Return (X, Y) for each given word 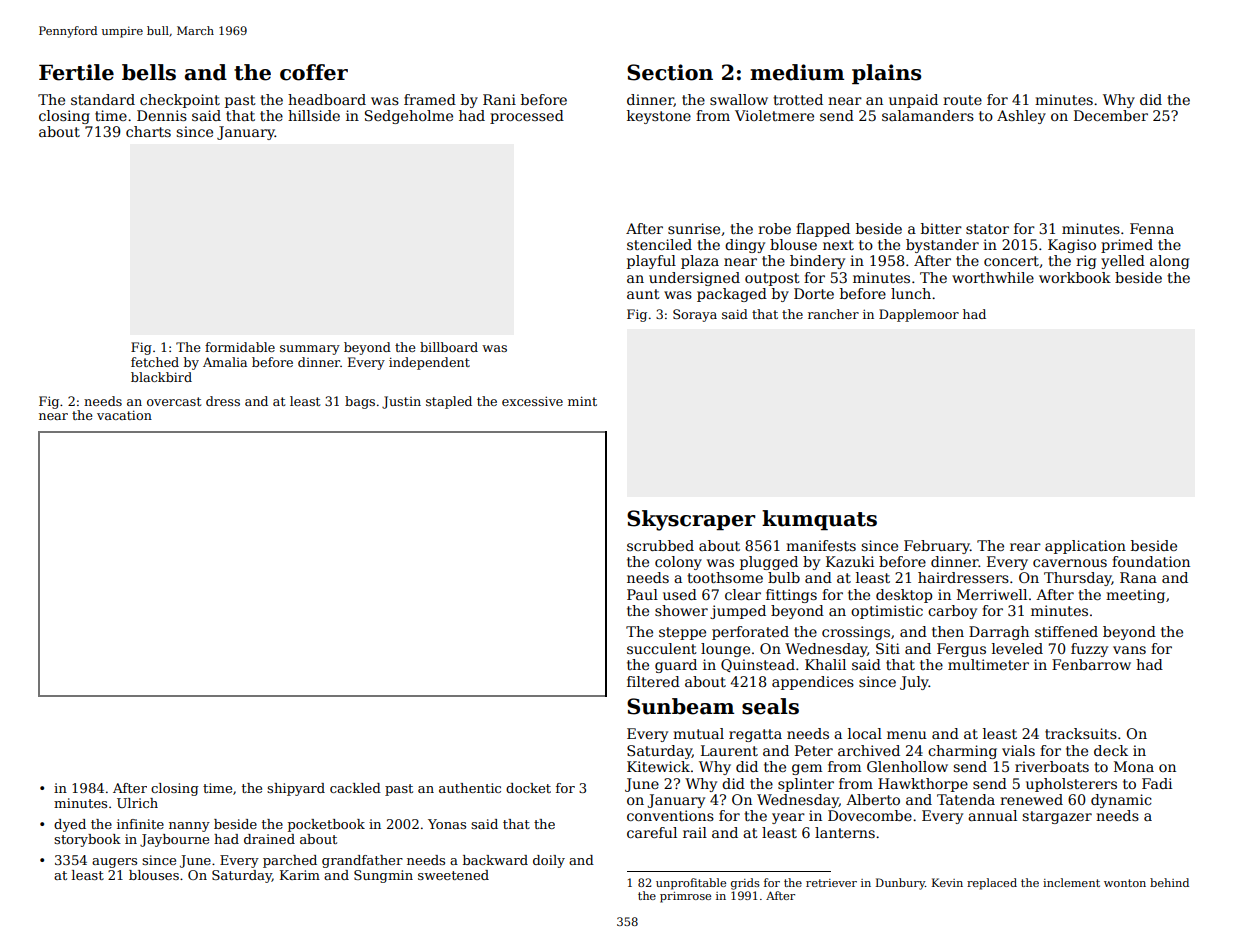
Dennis (162, 115)
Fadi (1157, 783)
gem (807, 769)
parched (290, 861)
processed (527, 117)
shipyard (296, 789)
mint (582, 401)
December (1111, 115)
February (937, 547)
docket (528, 788)
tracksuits (1081, 733)
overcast (174, 401)
